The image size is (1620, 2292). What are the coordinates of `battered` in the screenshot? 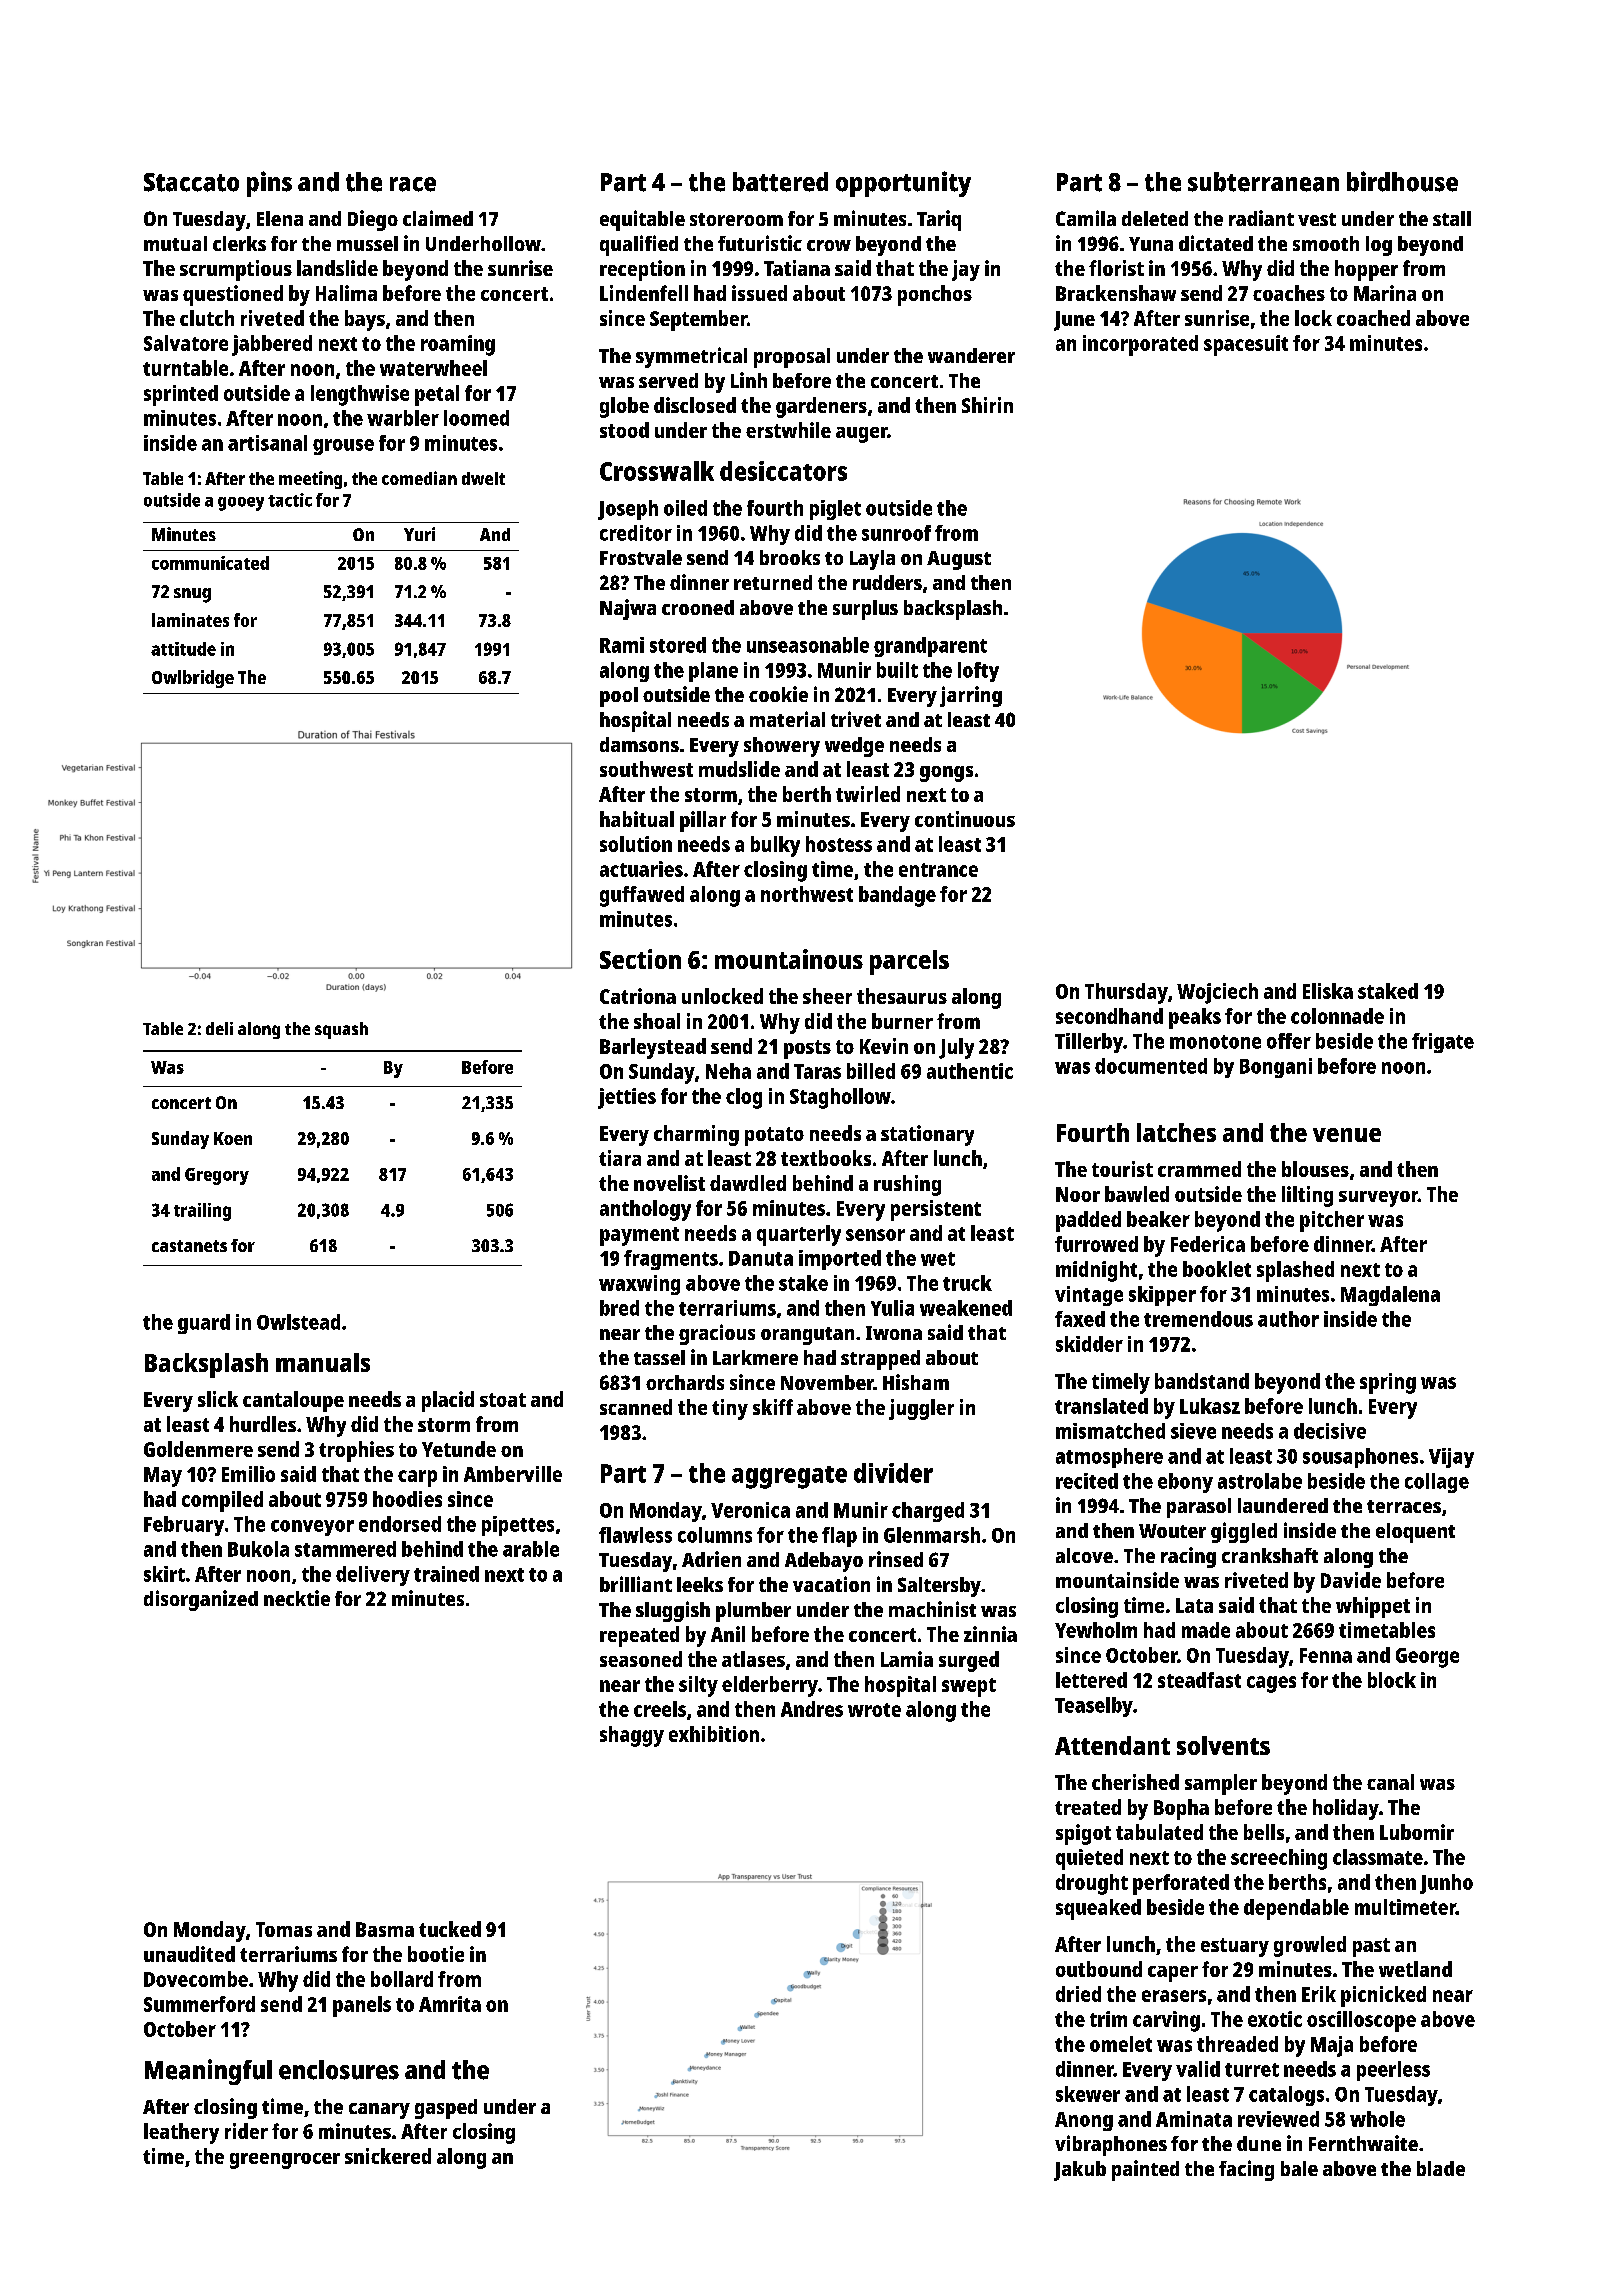 It's located at (780, 182).
